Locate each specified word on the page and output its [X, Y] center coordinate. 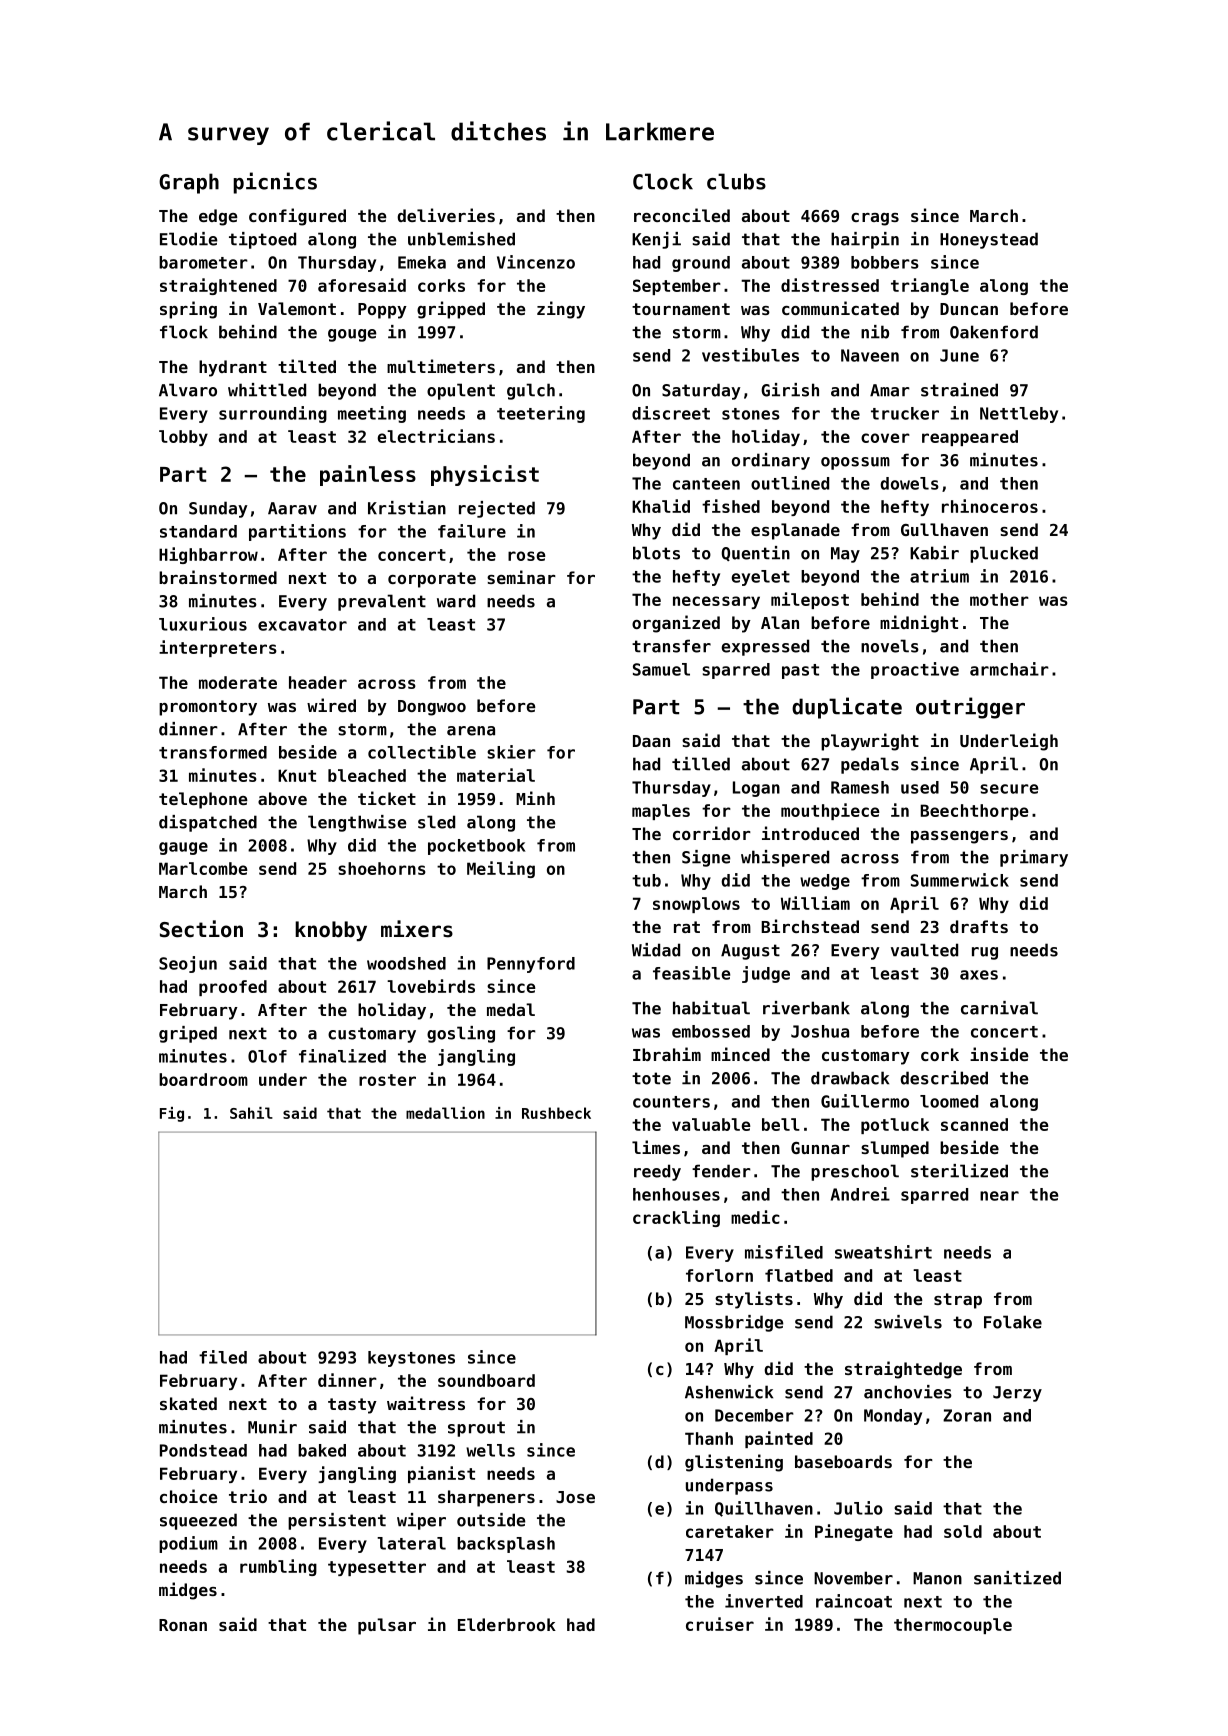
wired [331, 705]
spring [188, 310]
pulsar [387, 1626]
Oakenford [994, 332]
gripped [451, 310]
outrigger [970, 708]
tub [646, 880]
